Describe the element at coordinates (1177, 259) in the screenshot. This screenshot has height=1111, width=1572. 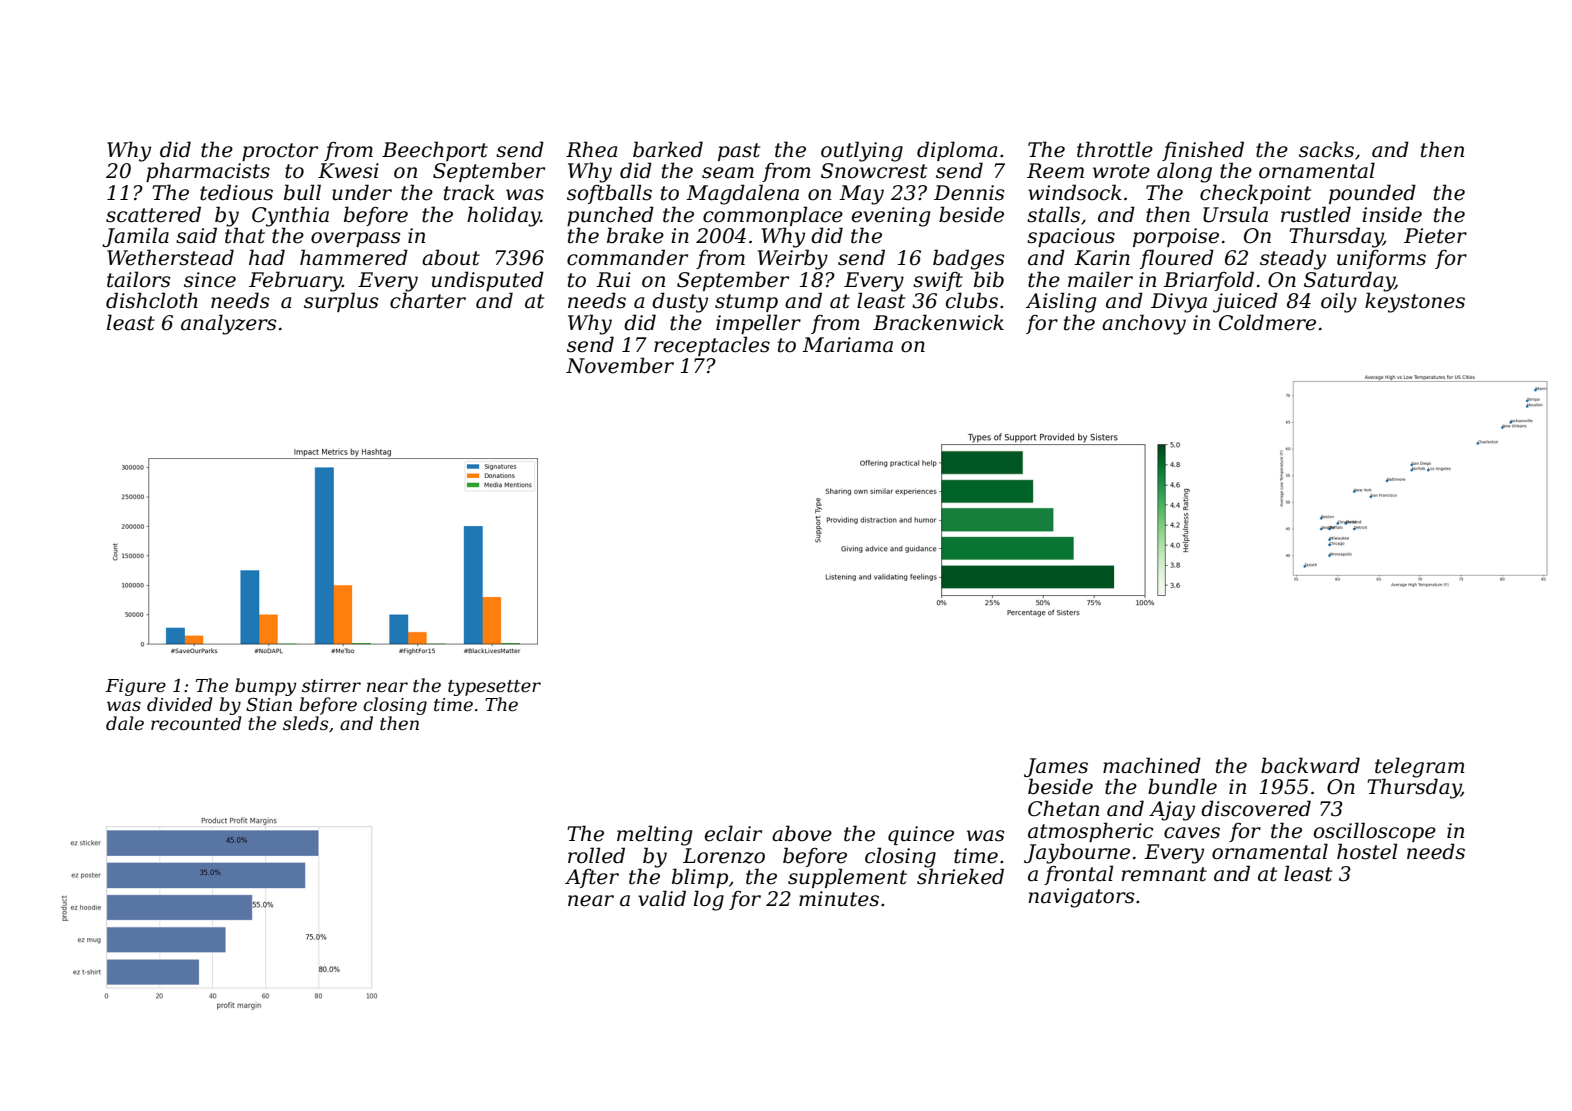
I see `floured` at that location.
